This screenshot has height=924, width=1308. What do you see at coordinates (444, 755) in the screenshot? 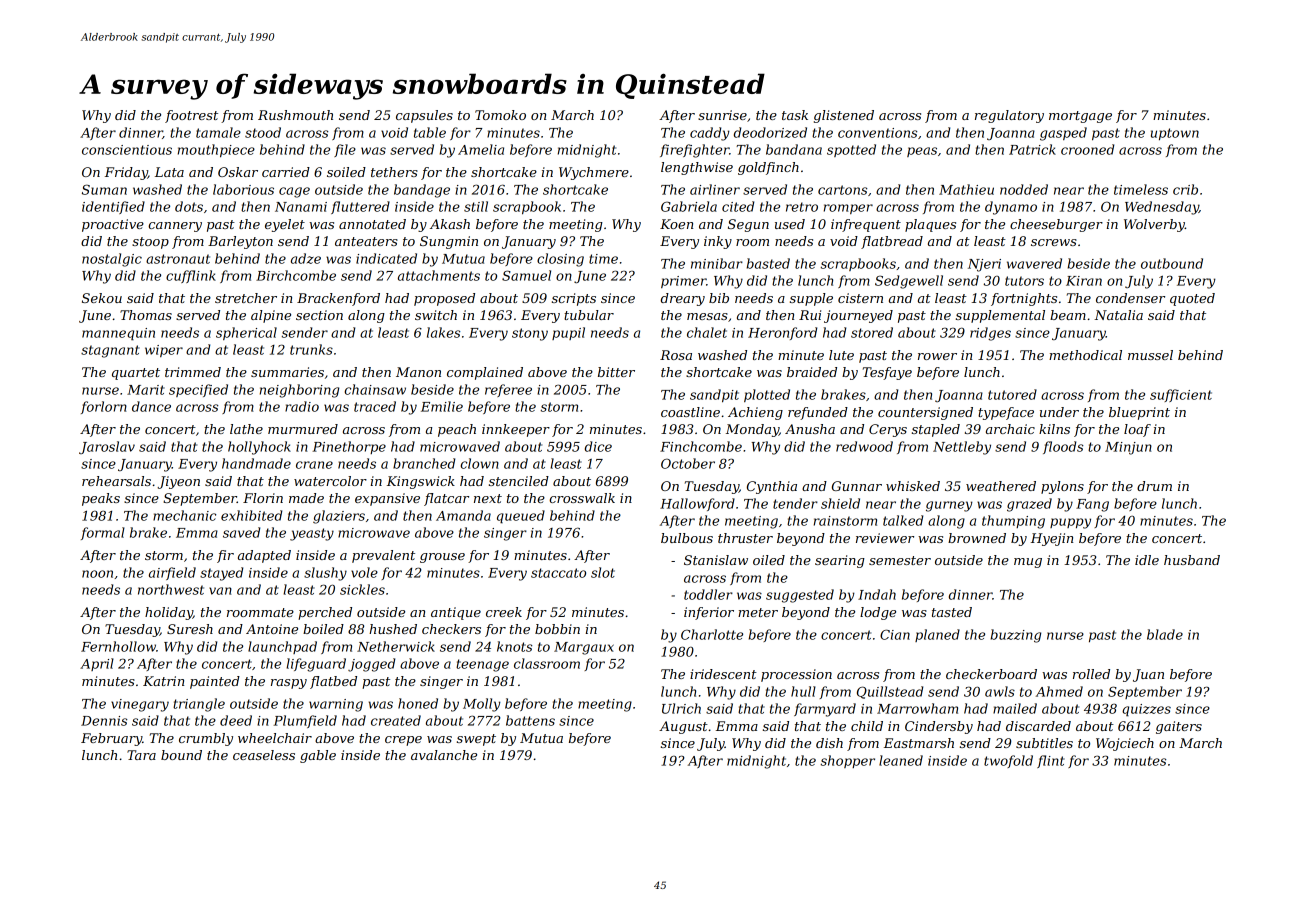
I see `avalanche` at bounding box center [444, 755].
